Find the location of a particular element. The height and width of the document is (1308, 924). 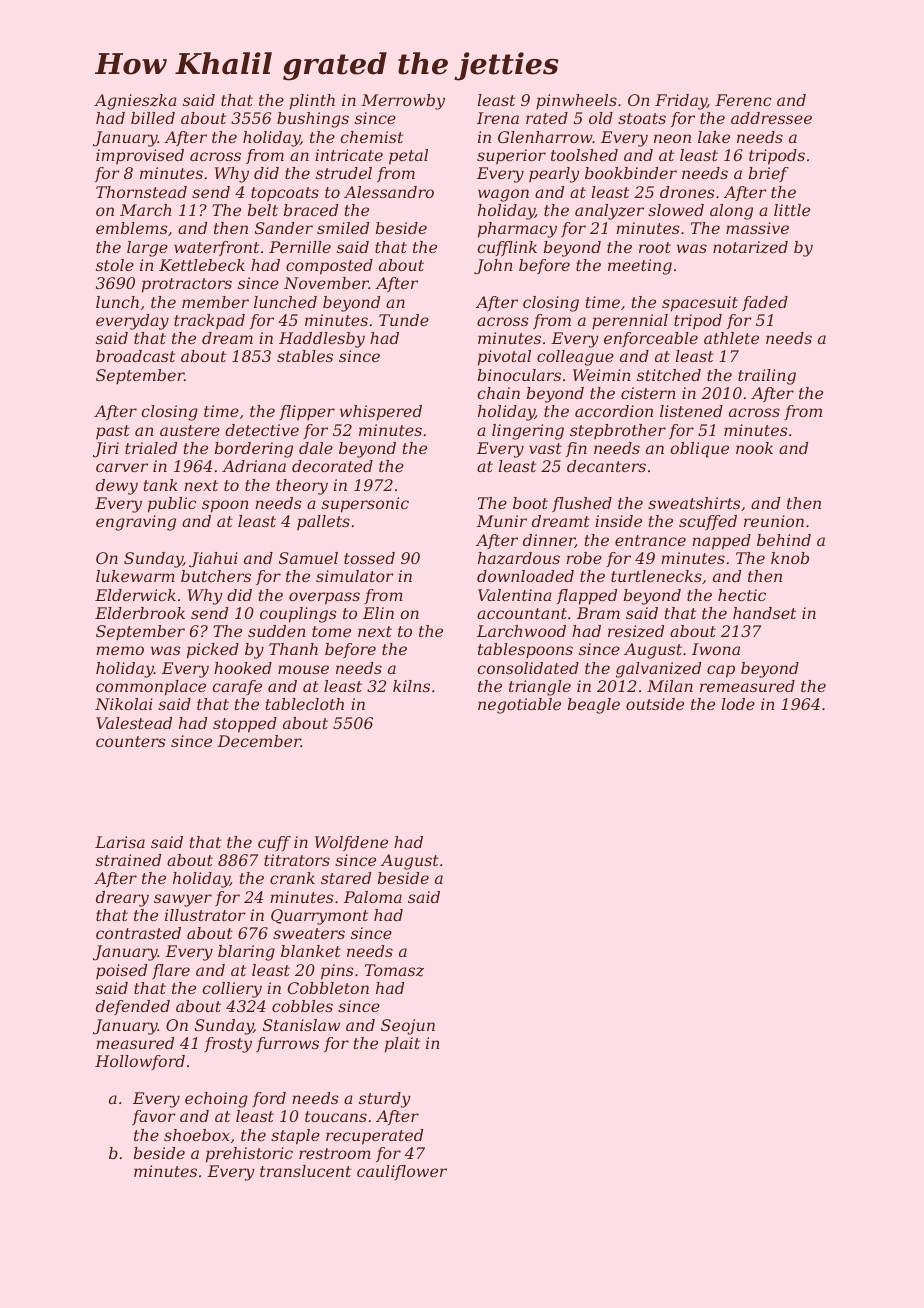

negotiable is located at coordinates (519, 706).
